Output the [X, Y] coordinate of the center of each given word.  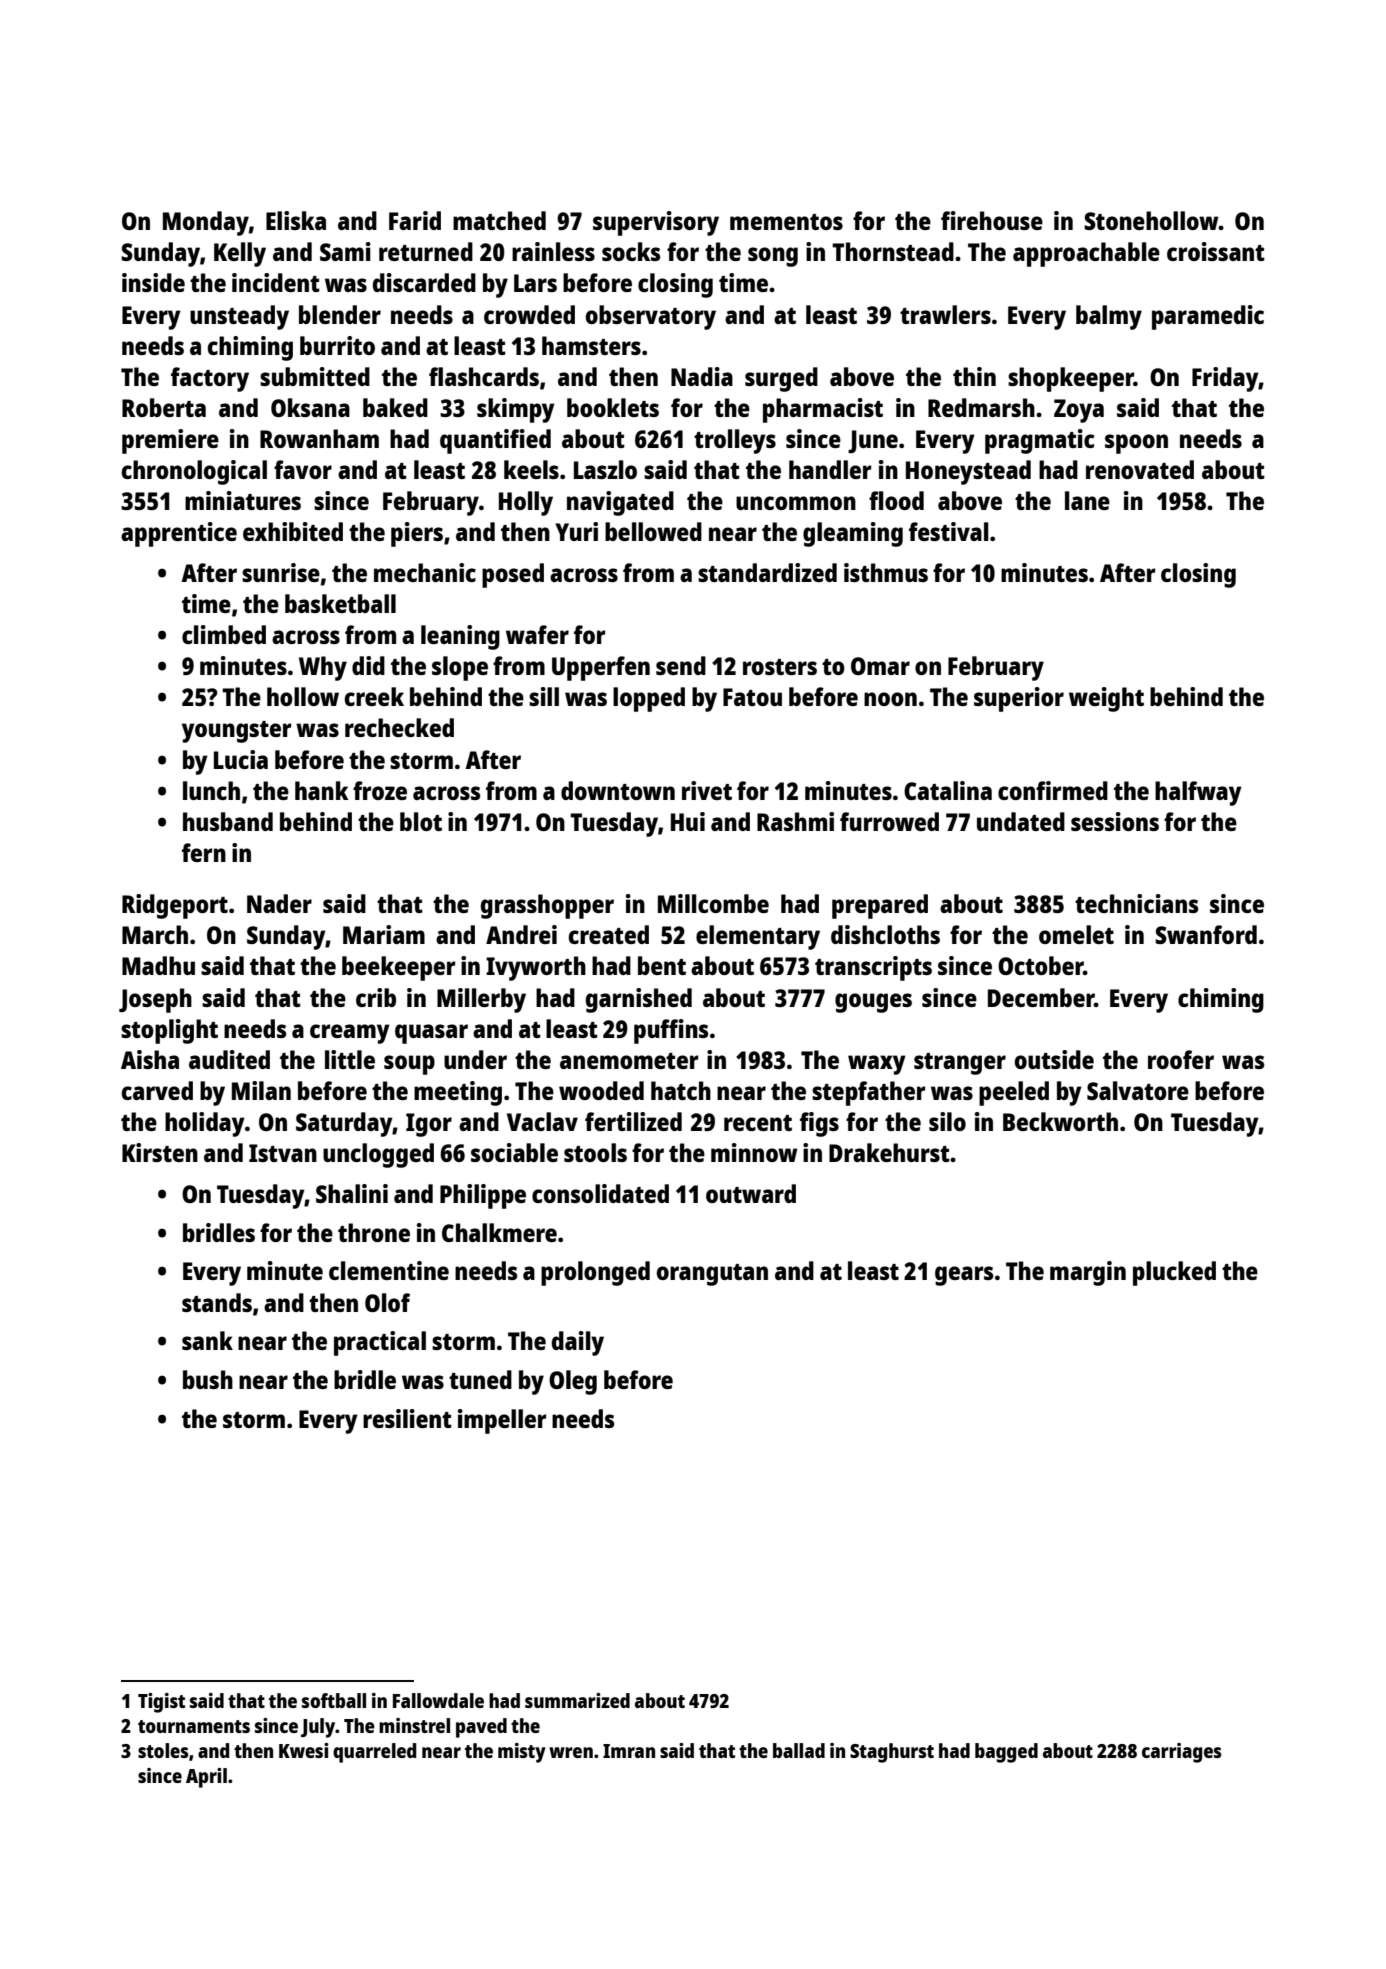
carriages [1182, 1753]
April [206, 1778]
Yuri [576, 531]
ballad [799, 1750]
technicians [1136, 903]
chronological [194, 472]
